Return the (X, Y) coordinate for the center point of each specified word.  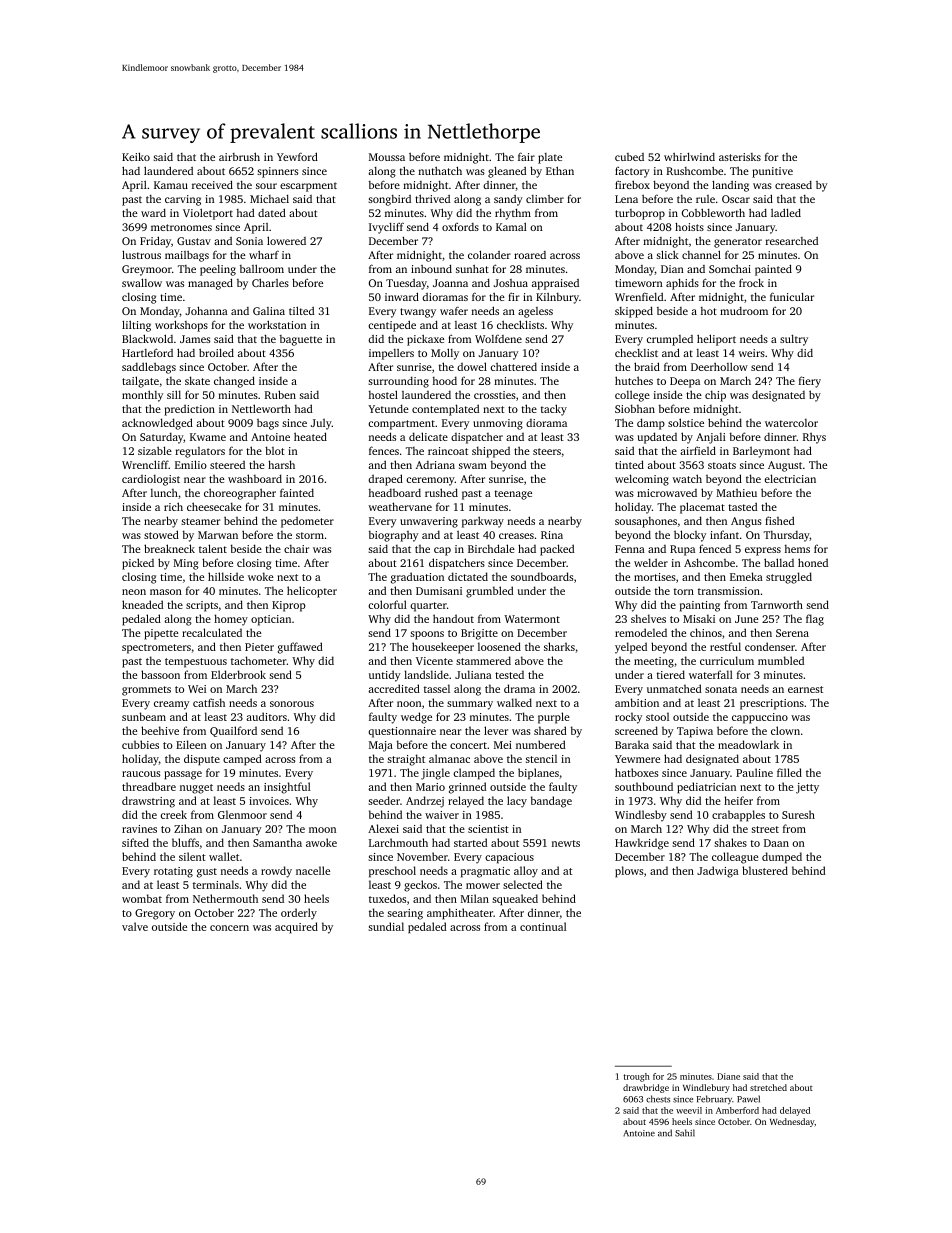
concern (229, 928)
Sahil (685, 1133)
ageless (535, 312)
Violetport (208, 214)
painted (773, 270)
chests (658, 1099)
